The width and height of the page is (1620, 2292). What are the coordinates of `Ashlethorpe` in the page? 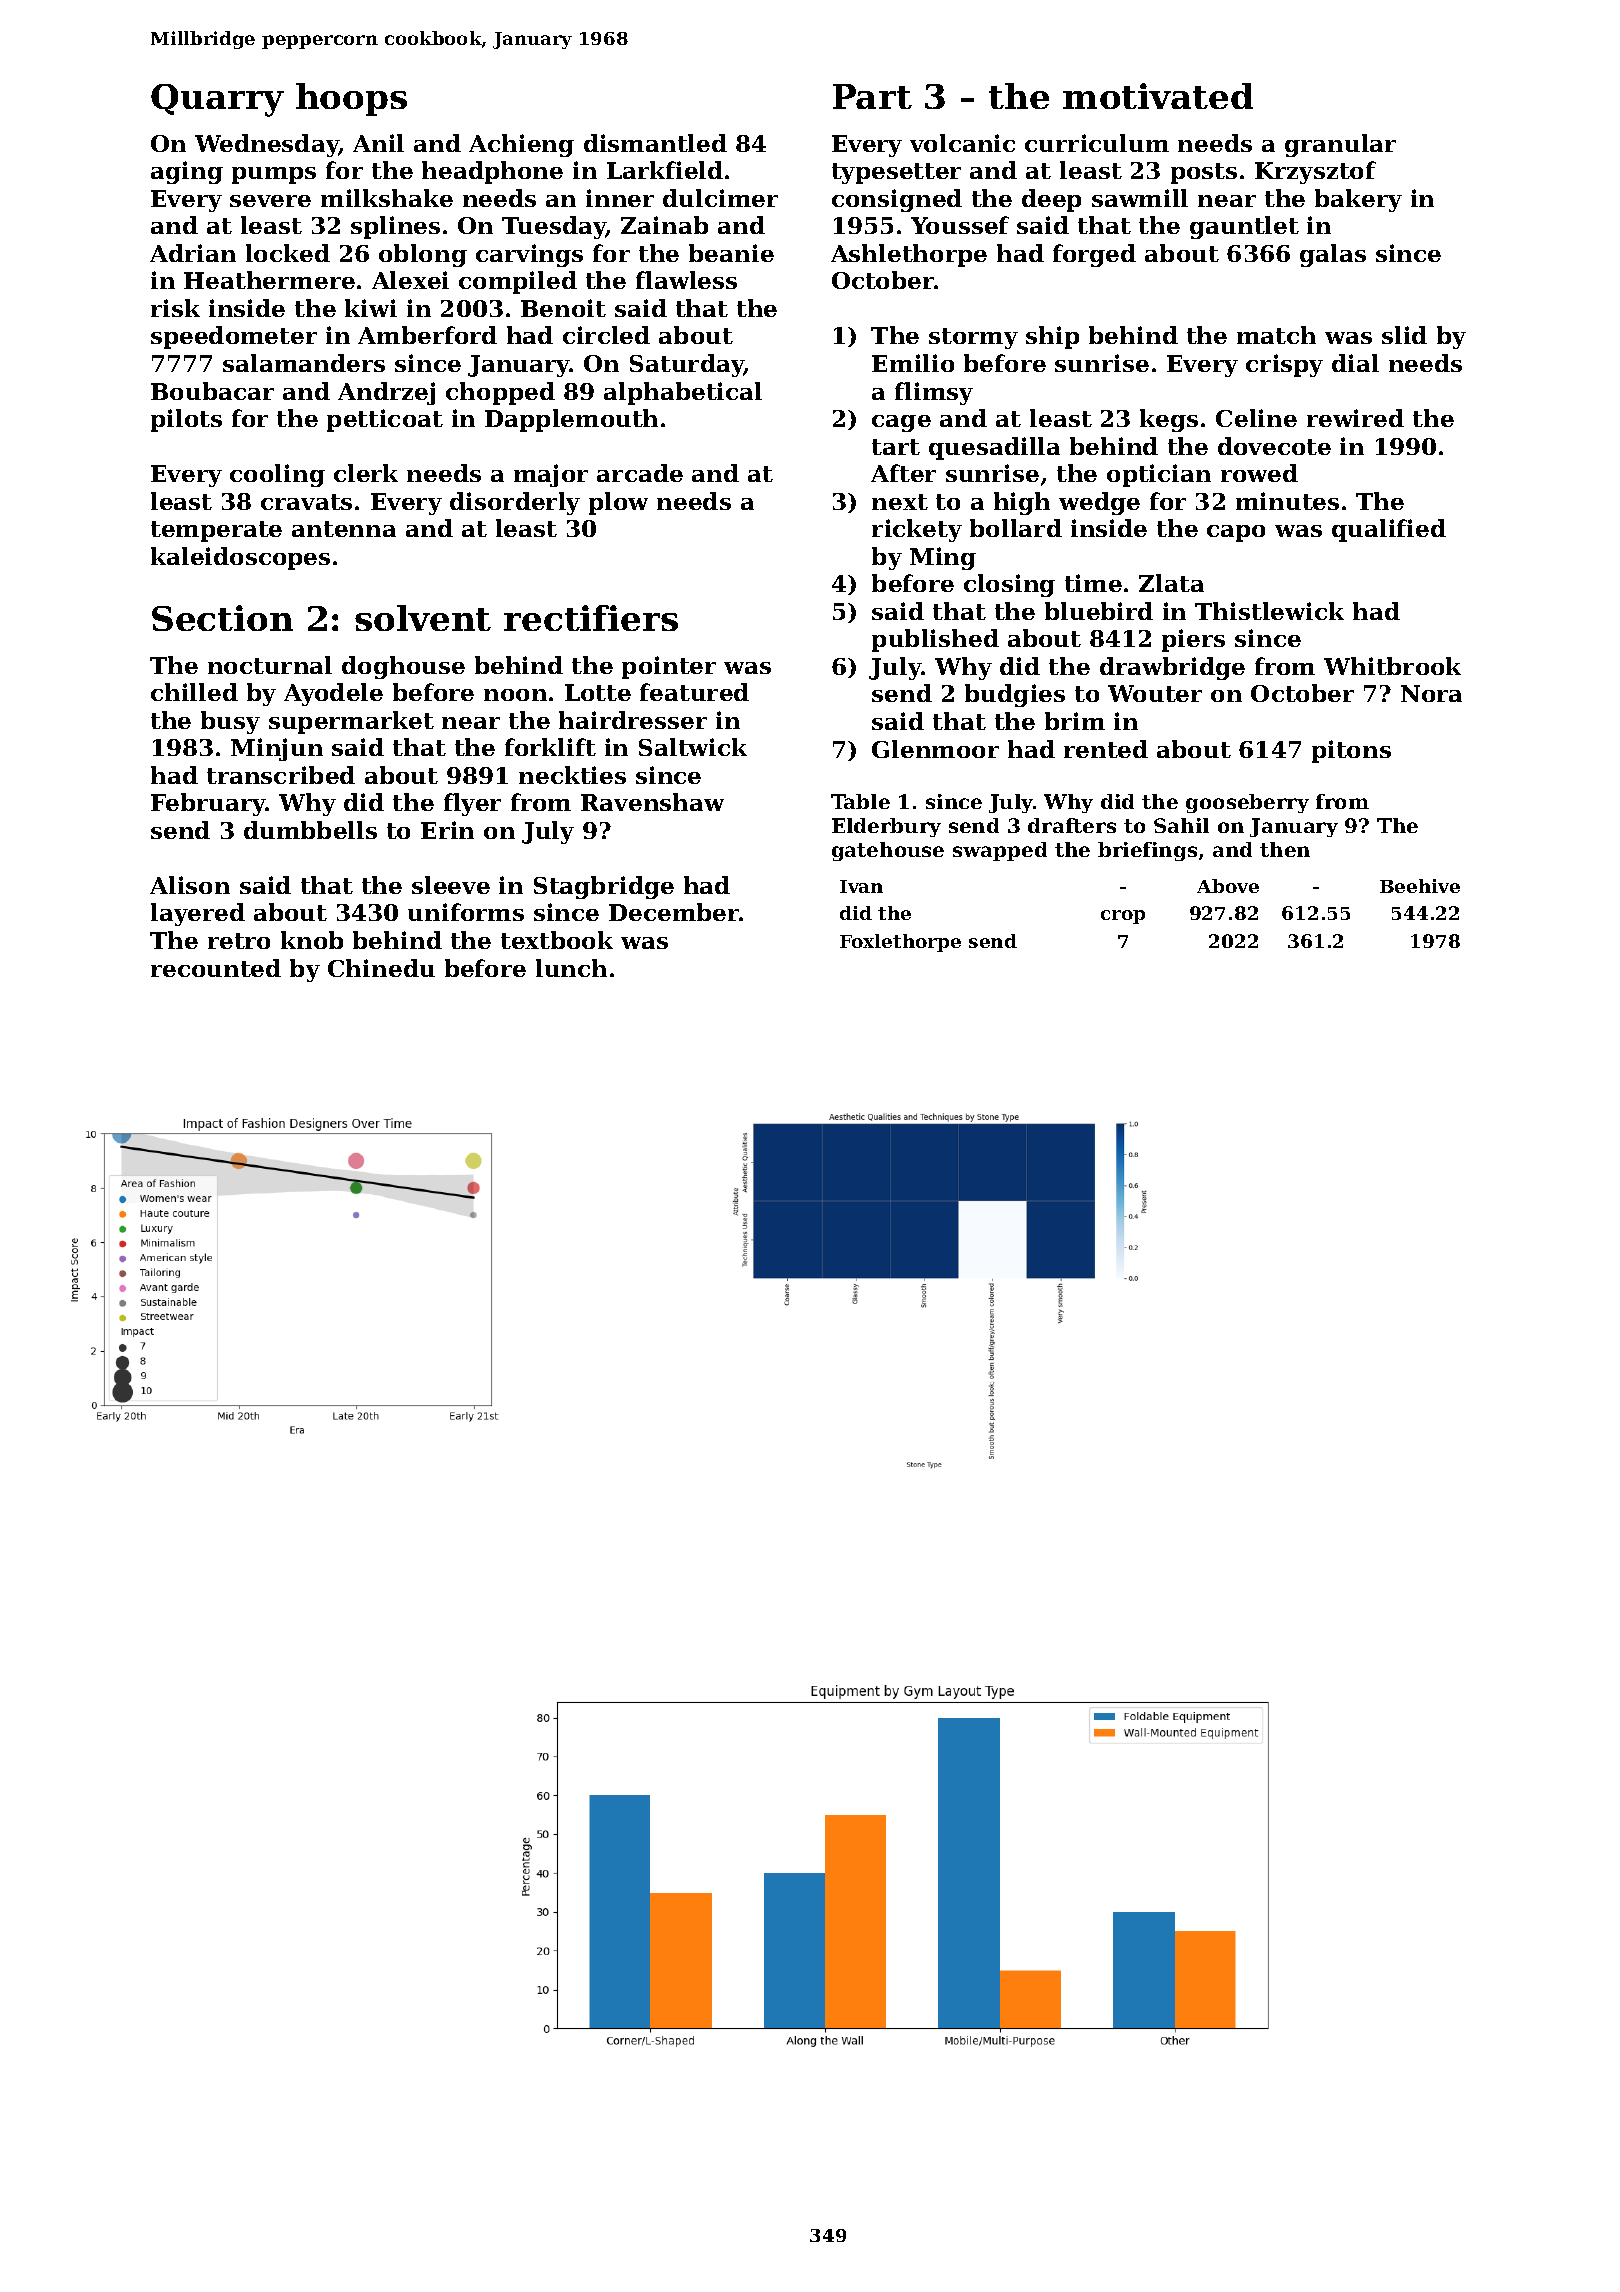 It's located at (909, 255).
